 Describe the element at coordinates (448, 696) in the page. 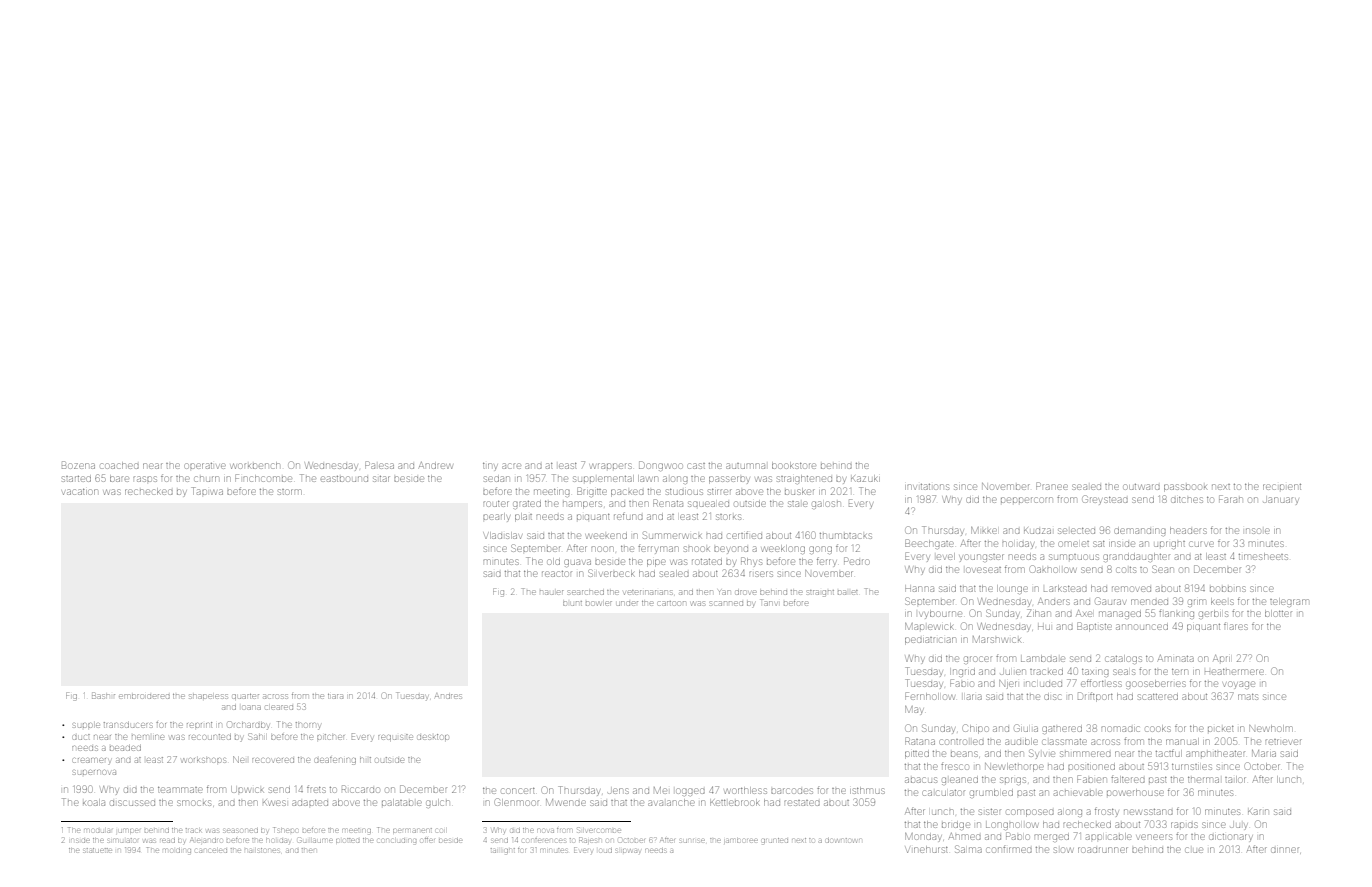

I see `Andres` at that location.
